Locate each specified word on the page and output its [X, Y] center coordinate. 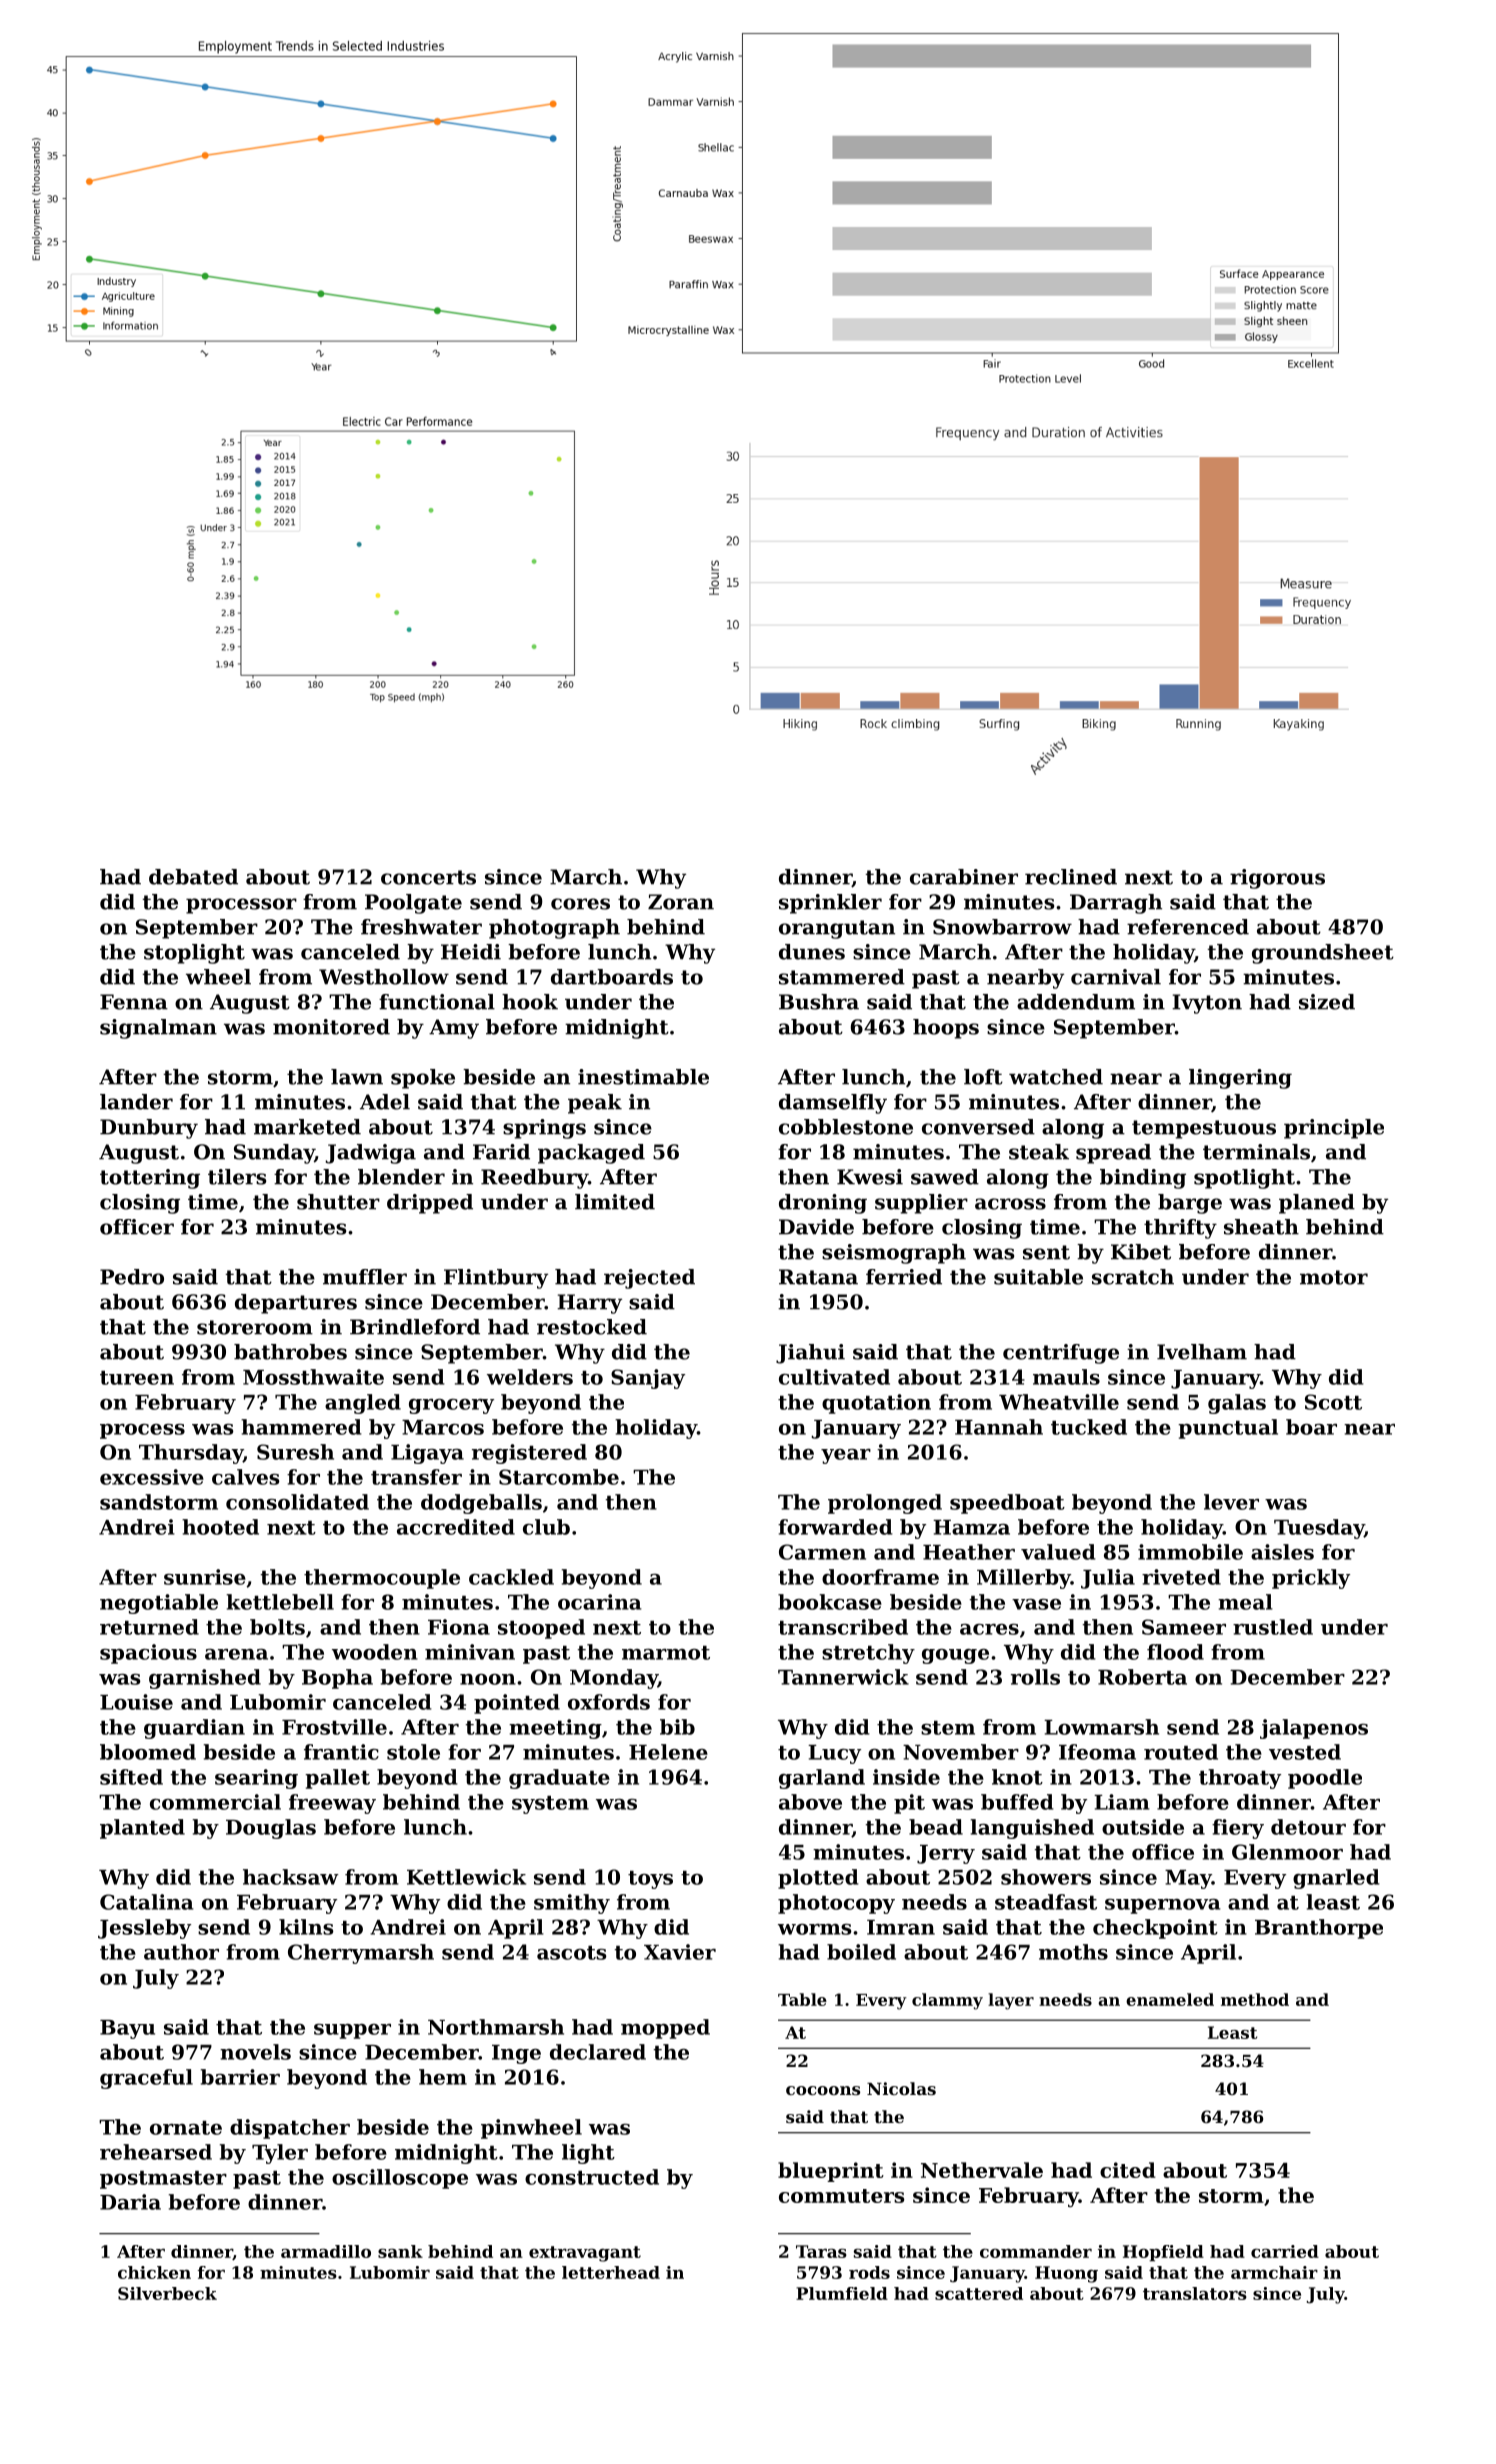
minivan [470, 1652]
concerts [428, 877]
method [1255, 1999]
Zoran [681, 902]
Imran [901, 1927]
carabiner [964, 877]
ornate [186, 2128]
